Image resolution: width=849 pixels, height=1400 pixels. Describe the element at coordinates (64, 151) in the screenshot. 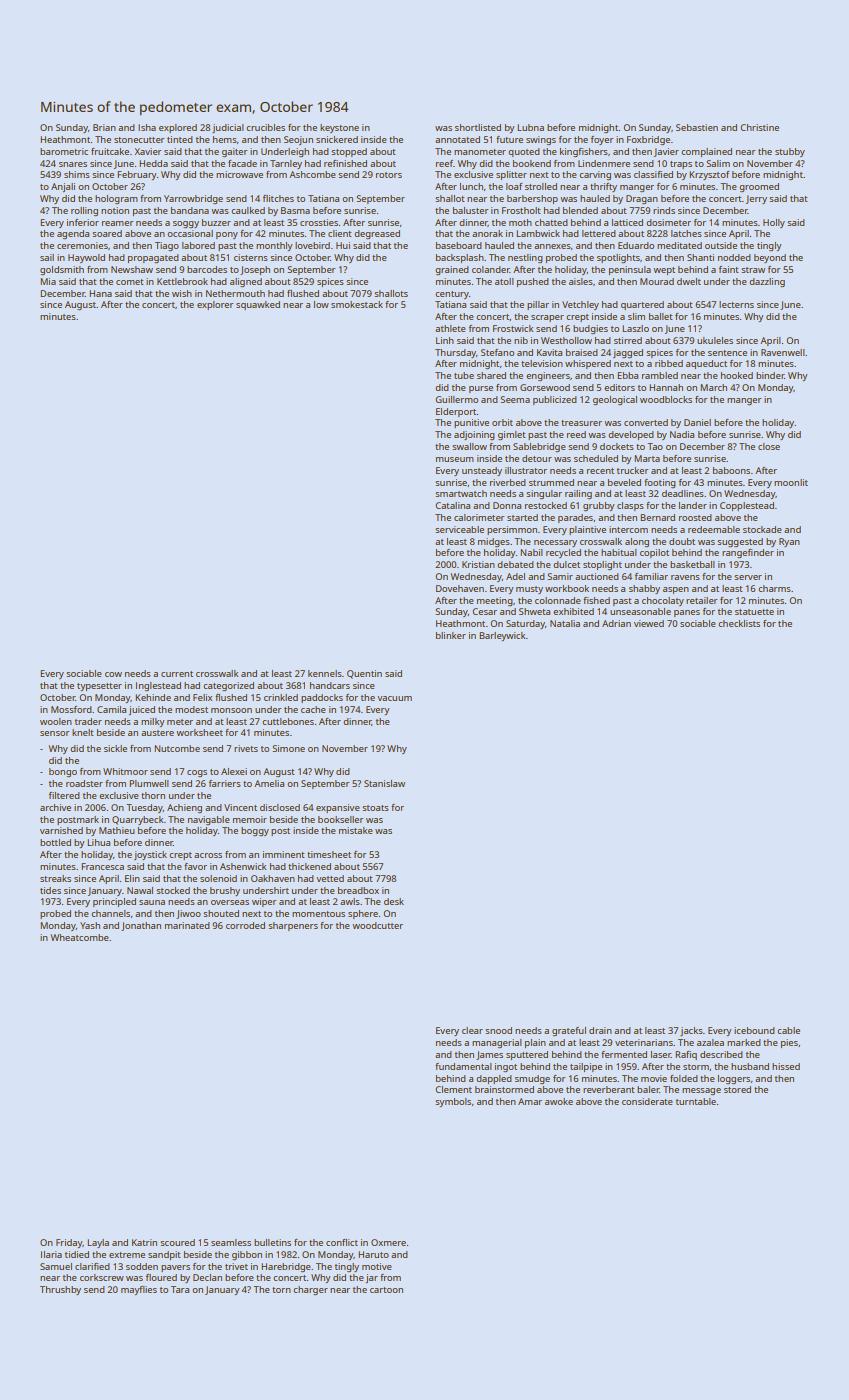

I see `barometric` at that location.
